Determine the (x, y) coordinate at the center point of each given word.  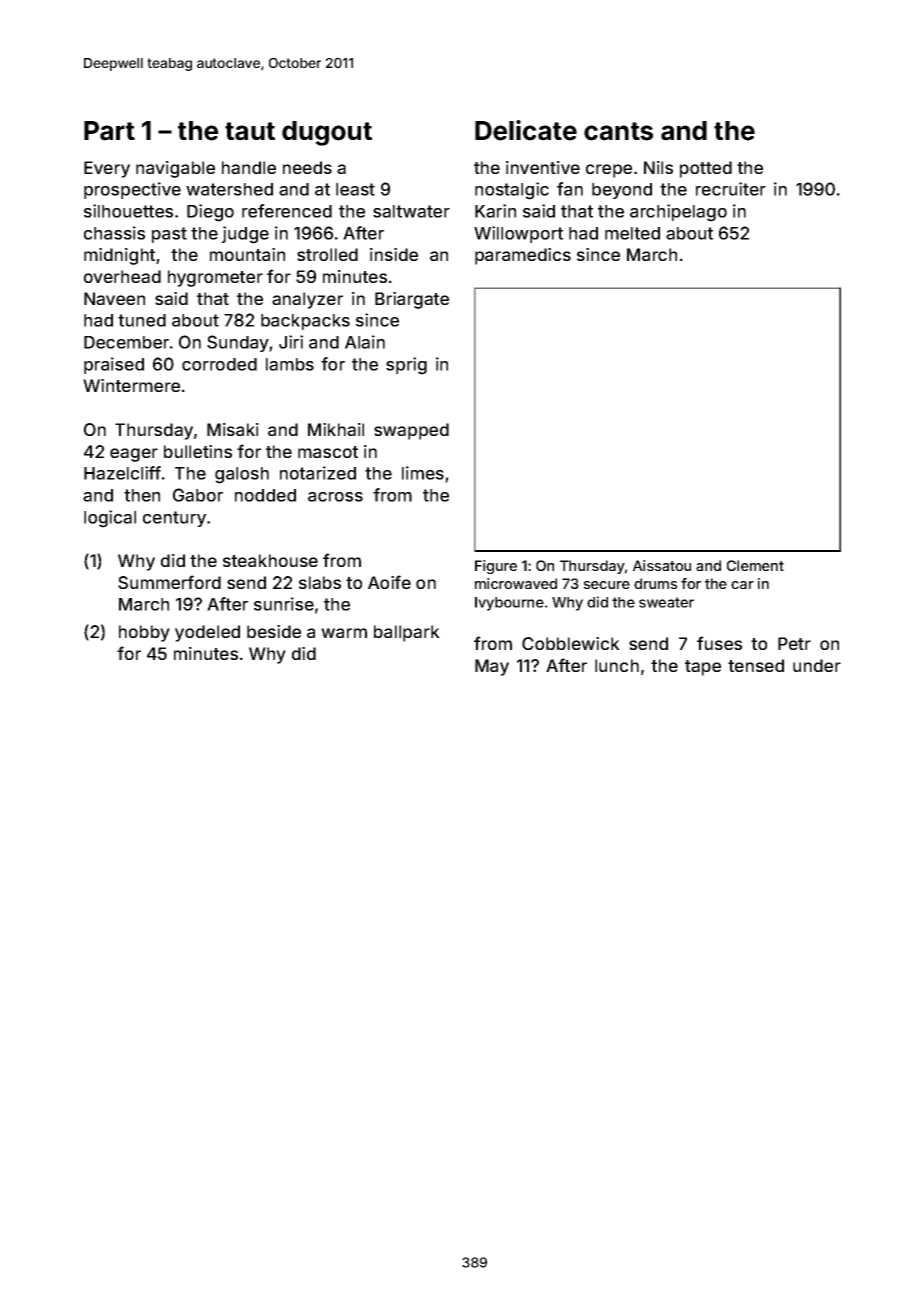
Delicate (526, 130)
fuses (719, 643)
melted (632, 233)
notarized (318, 473)
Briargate (412, 300)
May (492, 667)
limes (423, 473)
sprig (406, 366)
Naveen (114, 298)
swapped (411, 431)
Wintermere (131, 385)
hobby (144, 633)
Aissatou (662, 565)
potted (706, 169)
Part (109, 131)
